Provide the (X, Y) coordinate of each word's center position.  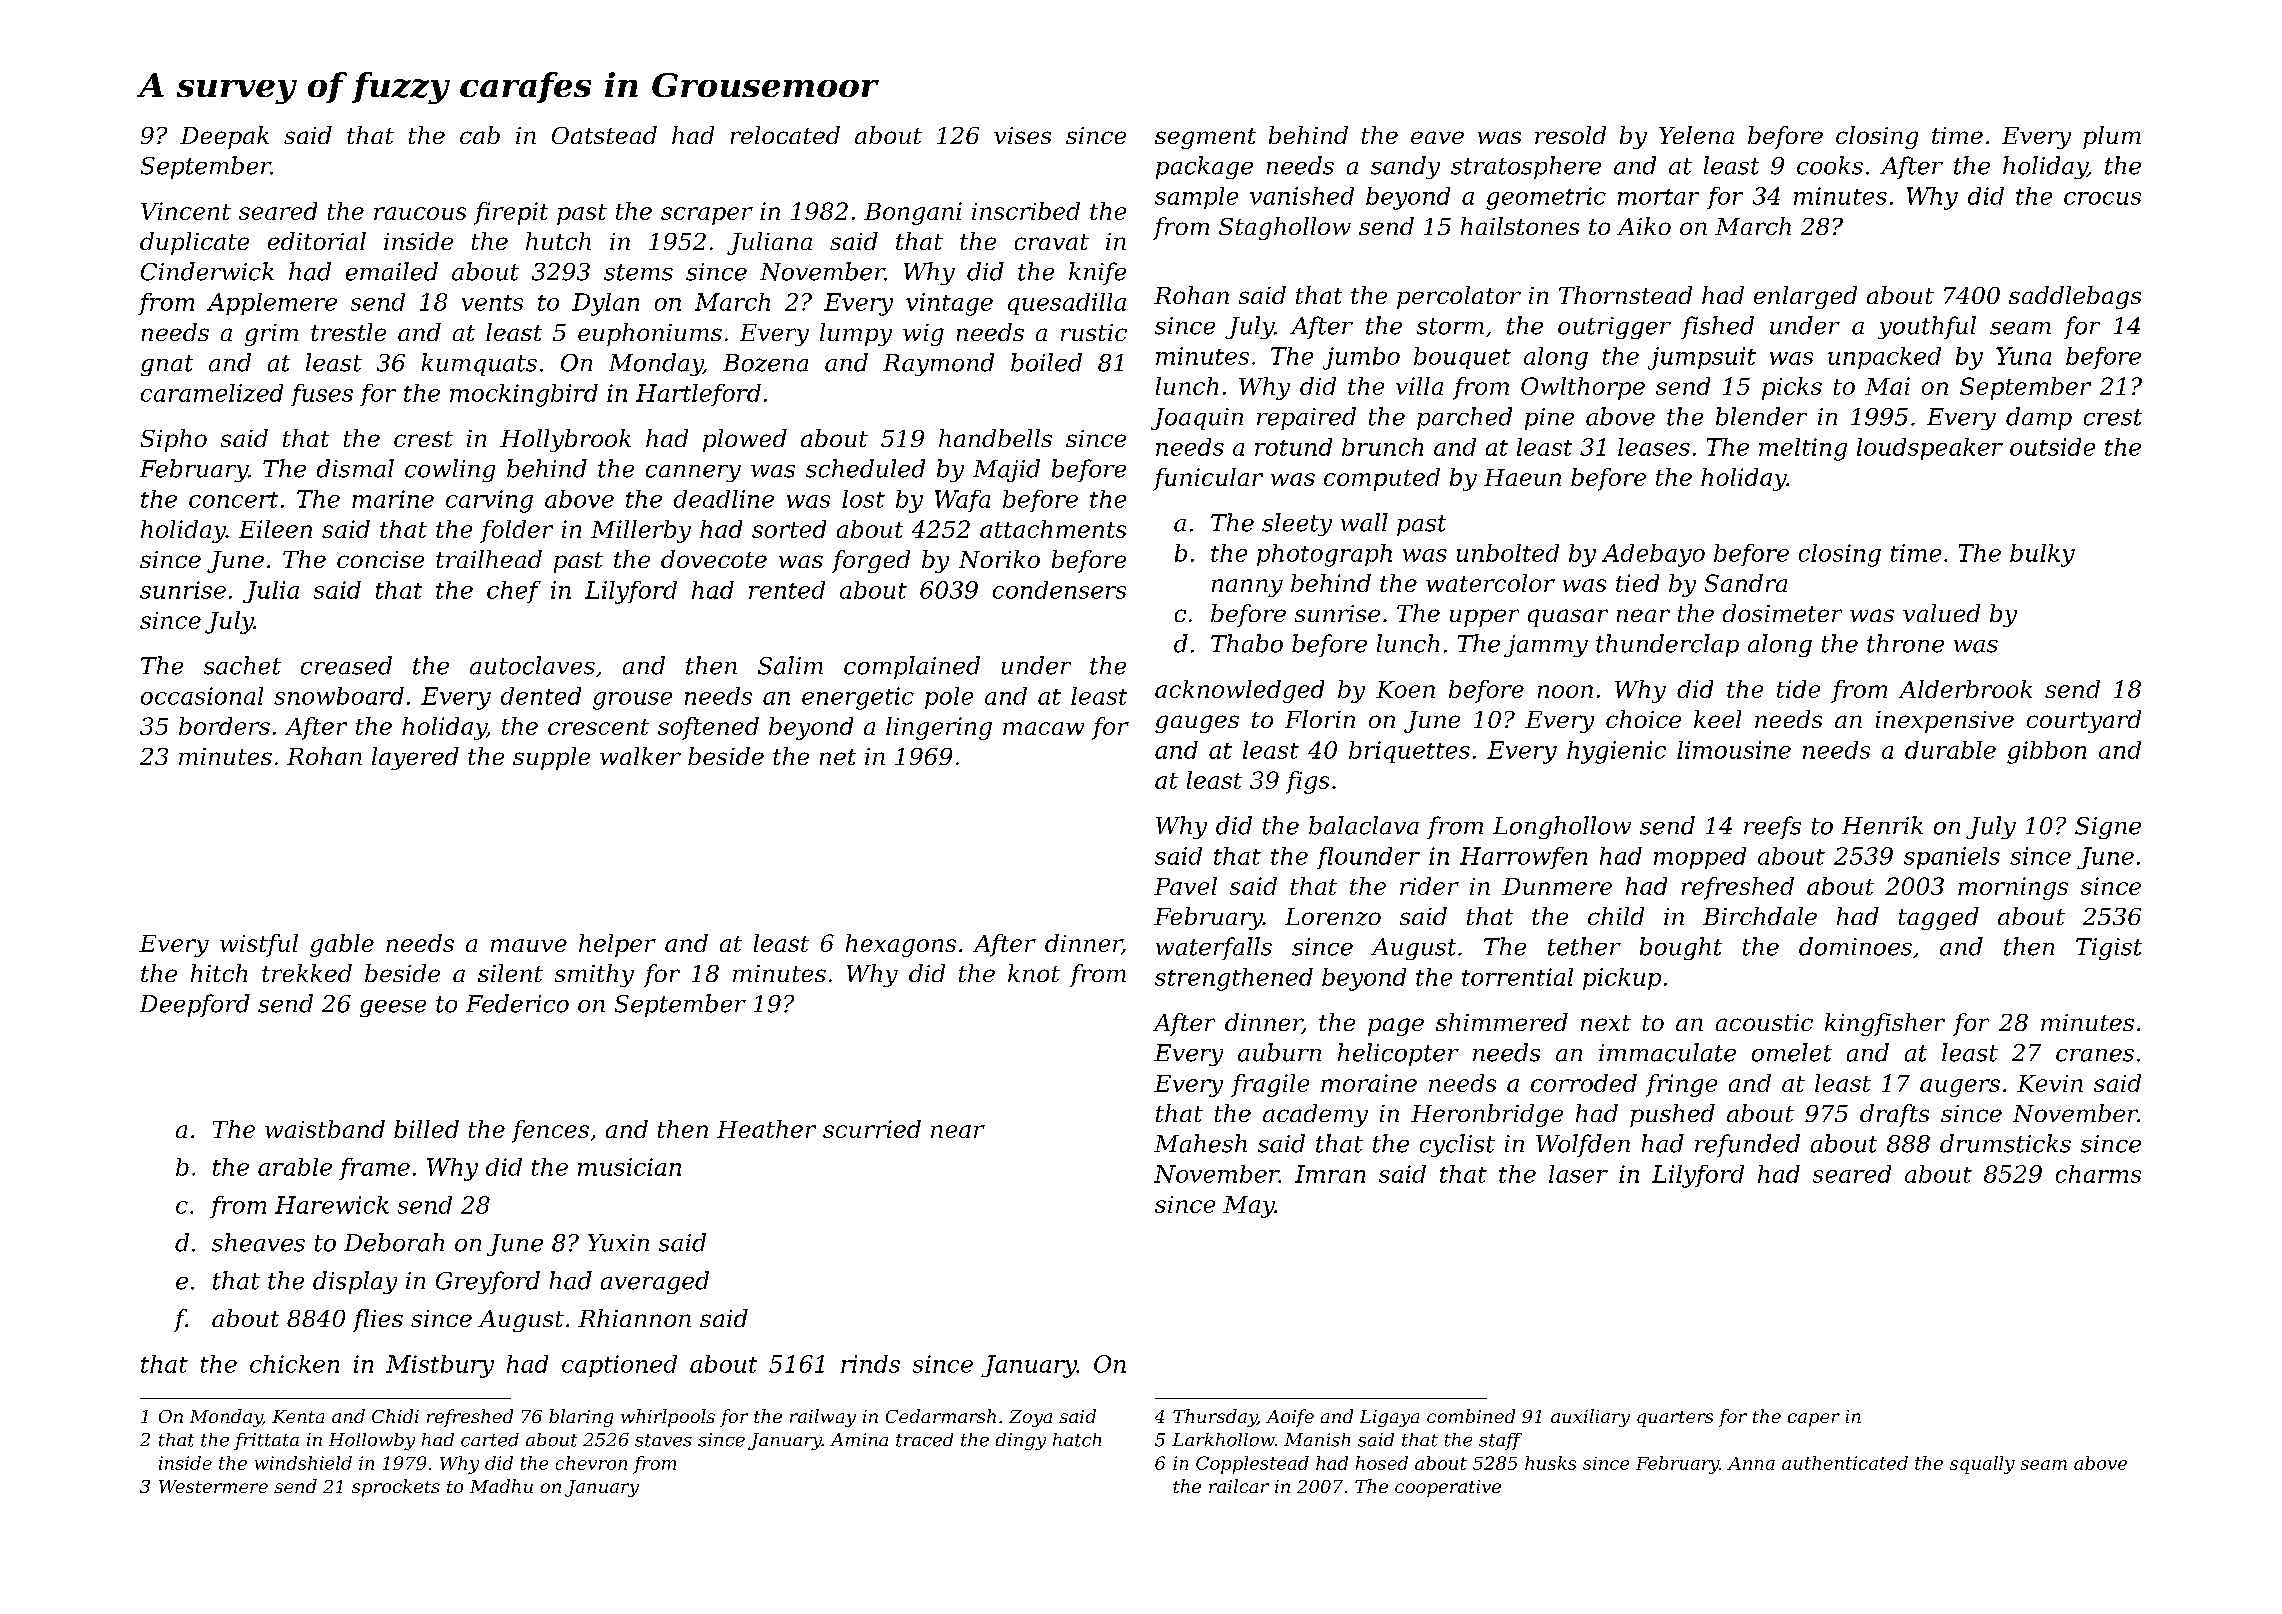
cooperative (1448, 1488)
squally (1982, 1465)
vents (492, 303)
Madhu (501, 1486)
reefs (1772, 827)
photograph (1324, 555)
